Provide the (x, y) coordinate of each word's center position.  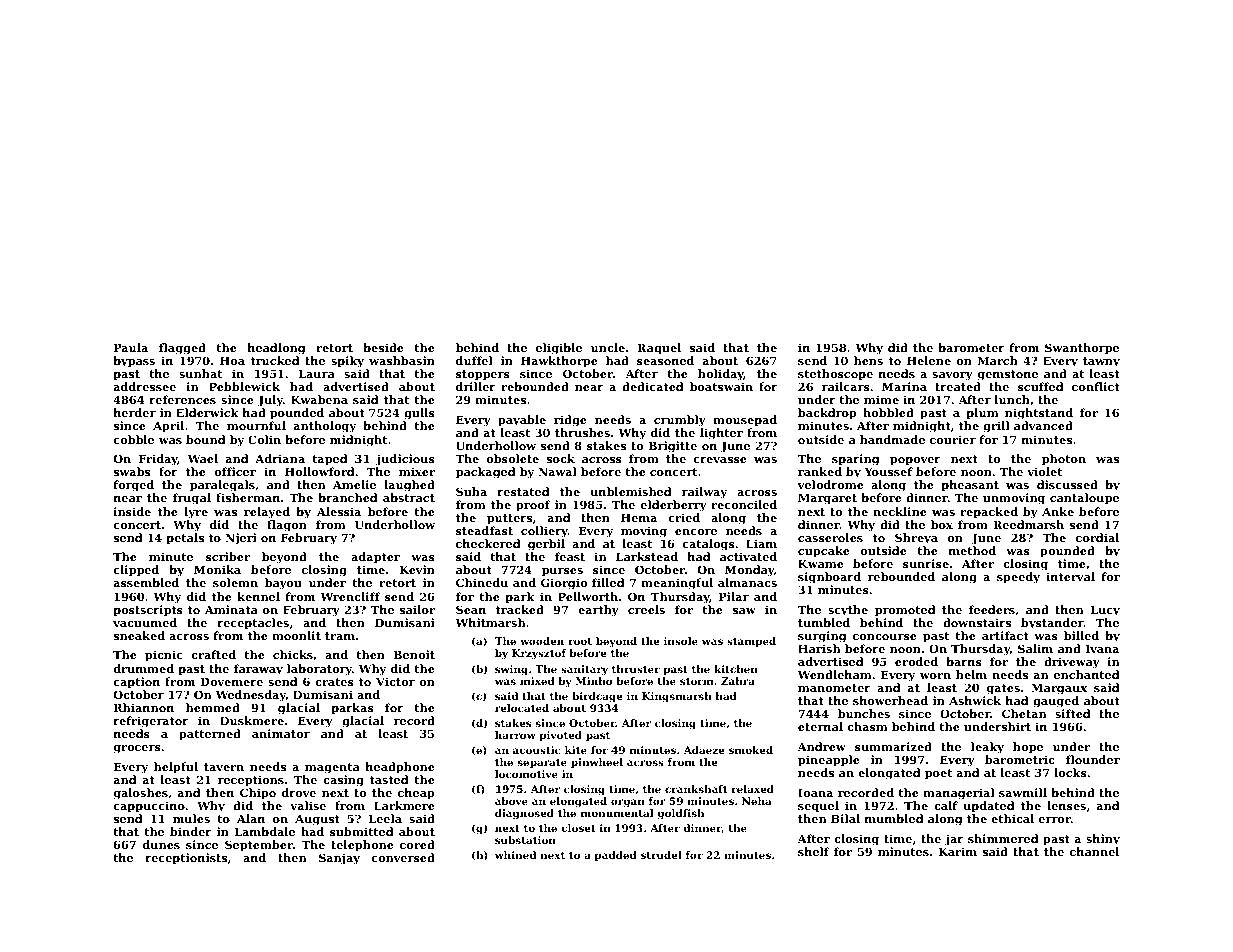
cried (684, 517)
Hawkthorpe (559, 362)
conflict (1096, 386)
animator (281, 733)
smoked (751, 750)
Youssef (888, 471)
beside (383, 347)
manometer (834, 688)
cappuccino (149, 807)
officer (235, 471)
